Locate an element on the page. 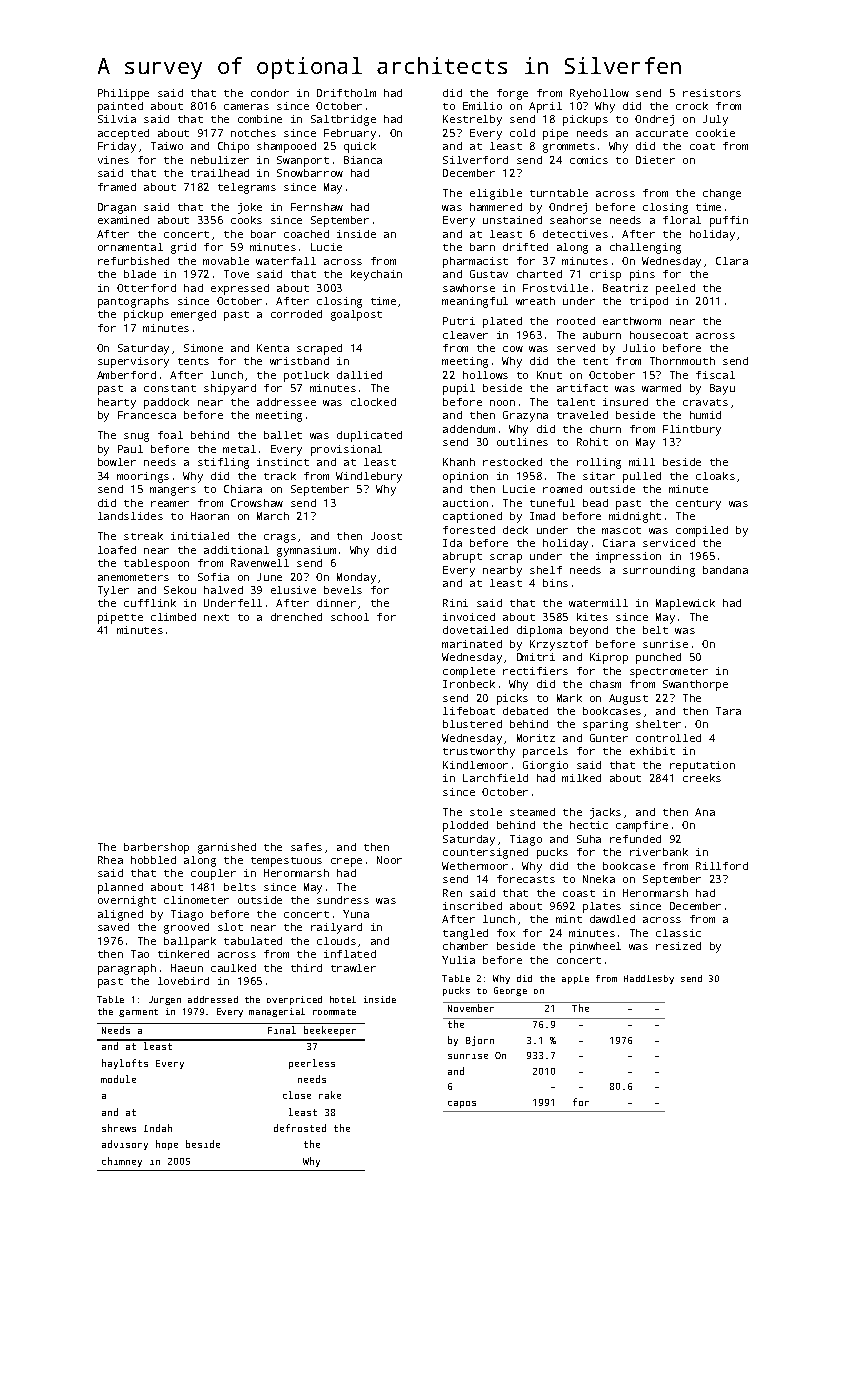 The height and width of the page is (1400, 849). pantographs is located at coordinates (133, 302).
